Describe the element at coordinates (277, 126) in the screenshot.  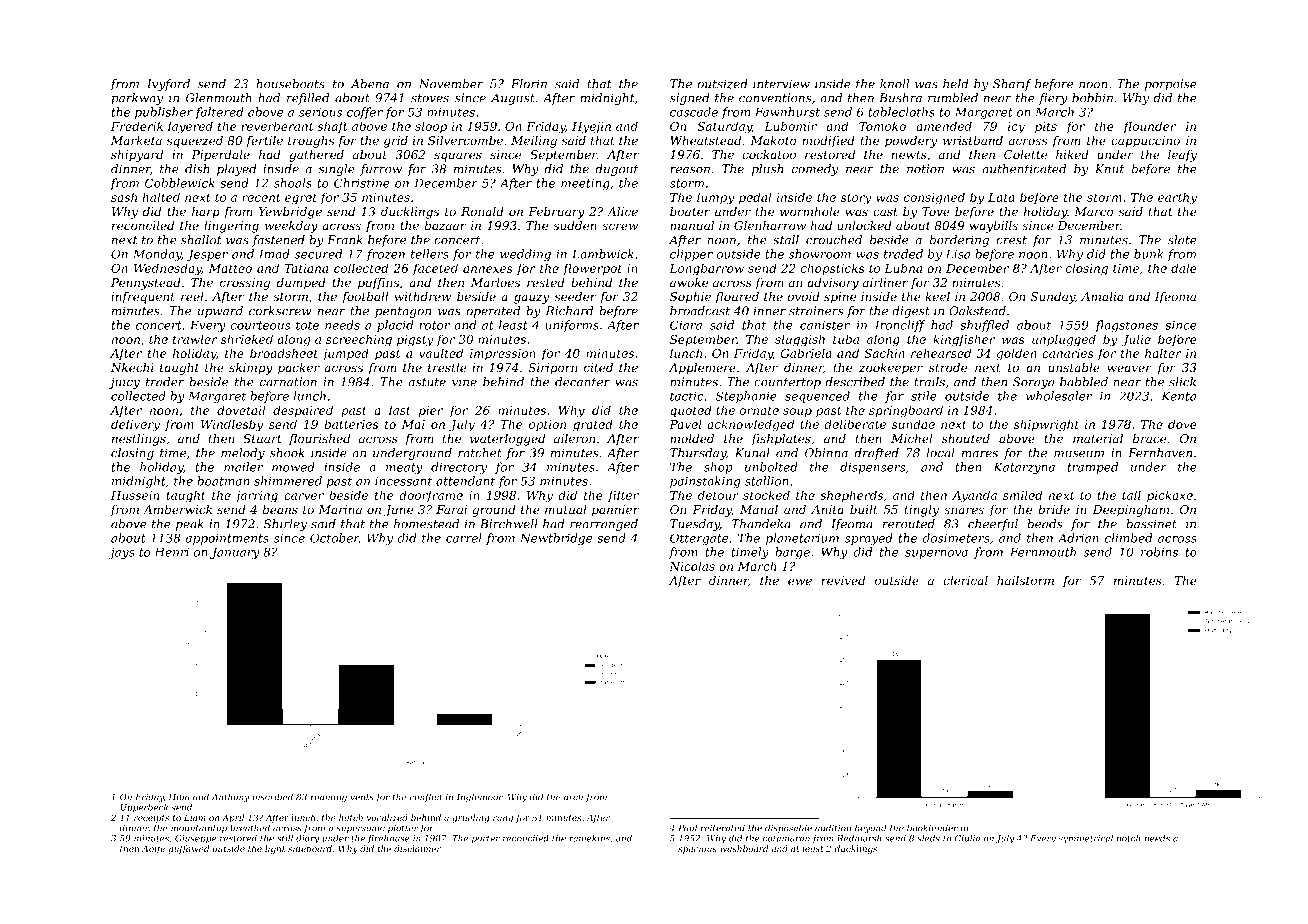
I see `reverberant` at that location.
